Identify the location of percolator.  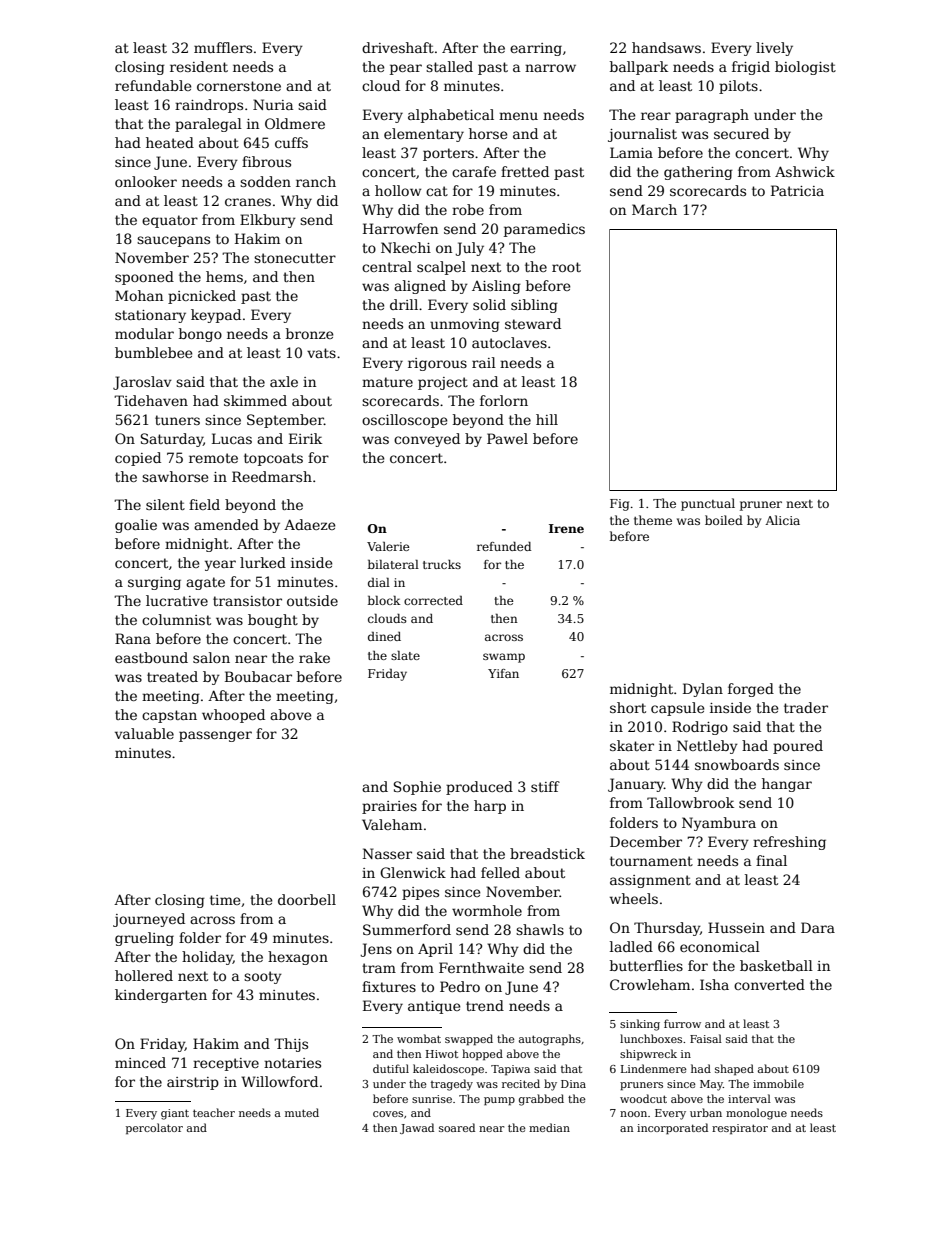
(154, 1128).
